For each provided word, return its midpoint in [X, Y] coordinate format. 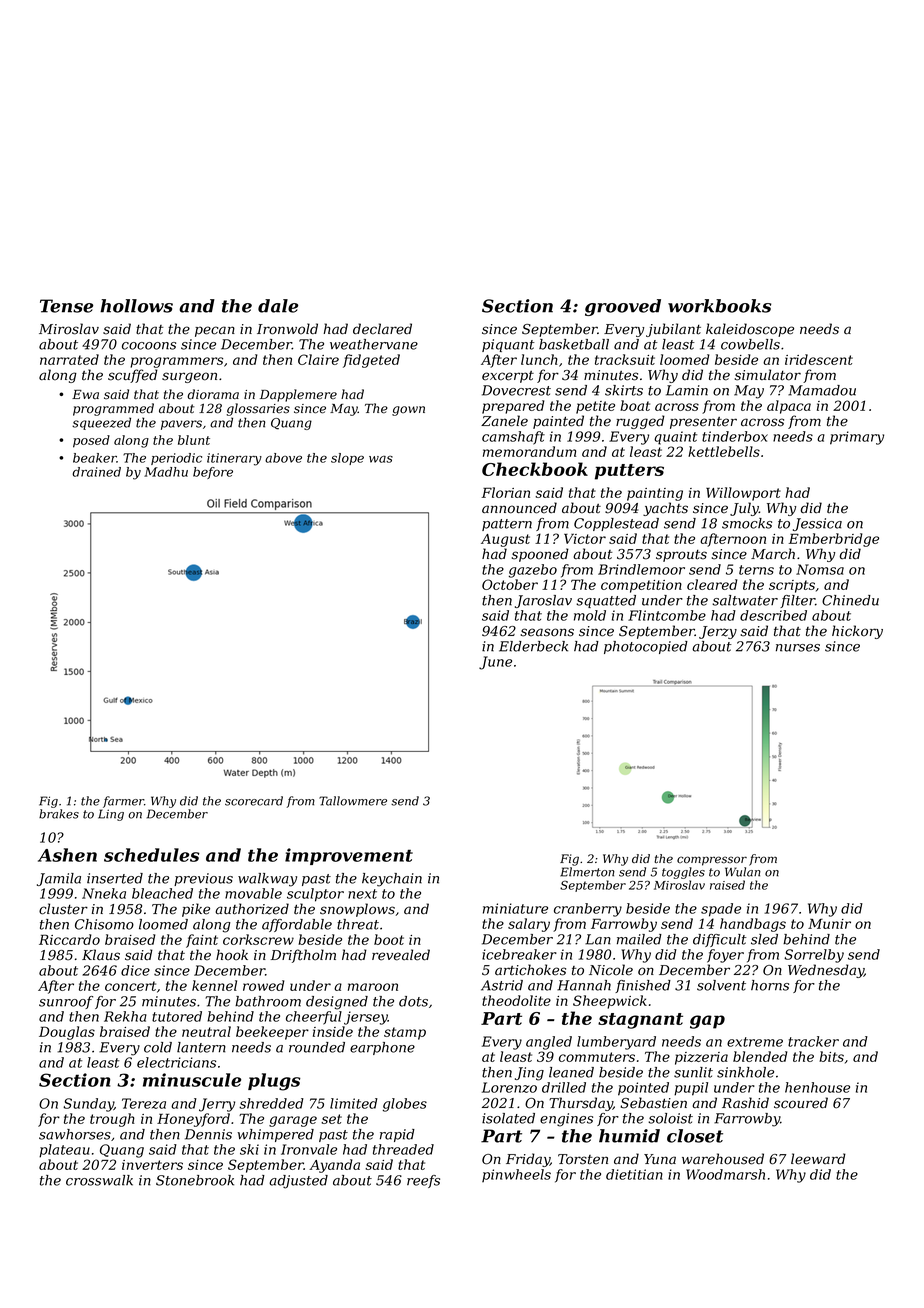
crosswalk [99, 1180]
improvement [349, 856]
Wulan [743, 872]
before [213, 473]
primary [857, 438]
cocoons [149, 346]
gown [408, 411]
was [381, 459]
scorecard [254, 801]
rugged [640, 422]
